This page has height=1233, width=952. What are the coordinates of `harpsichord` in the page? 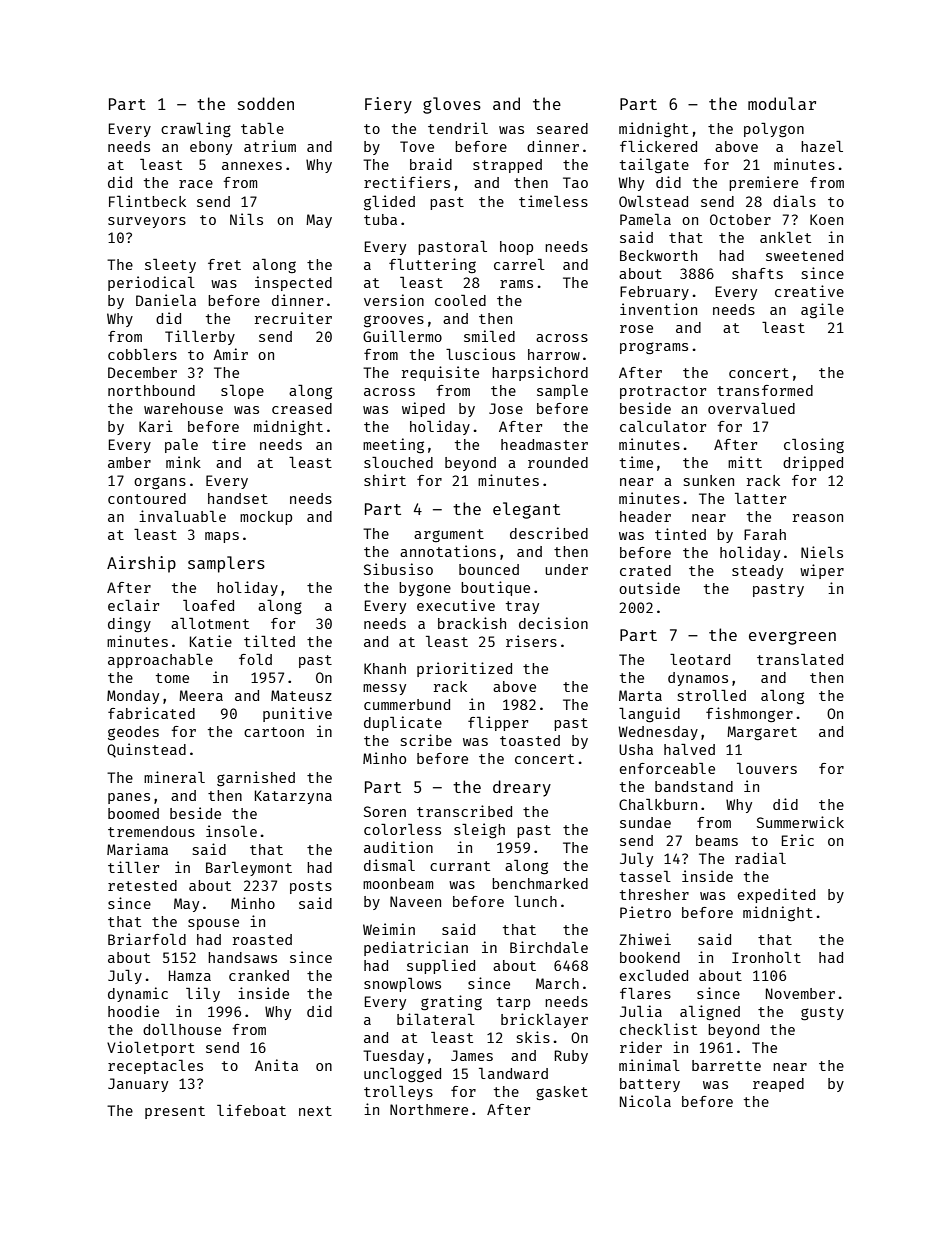 It's located at (540, 373).
